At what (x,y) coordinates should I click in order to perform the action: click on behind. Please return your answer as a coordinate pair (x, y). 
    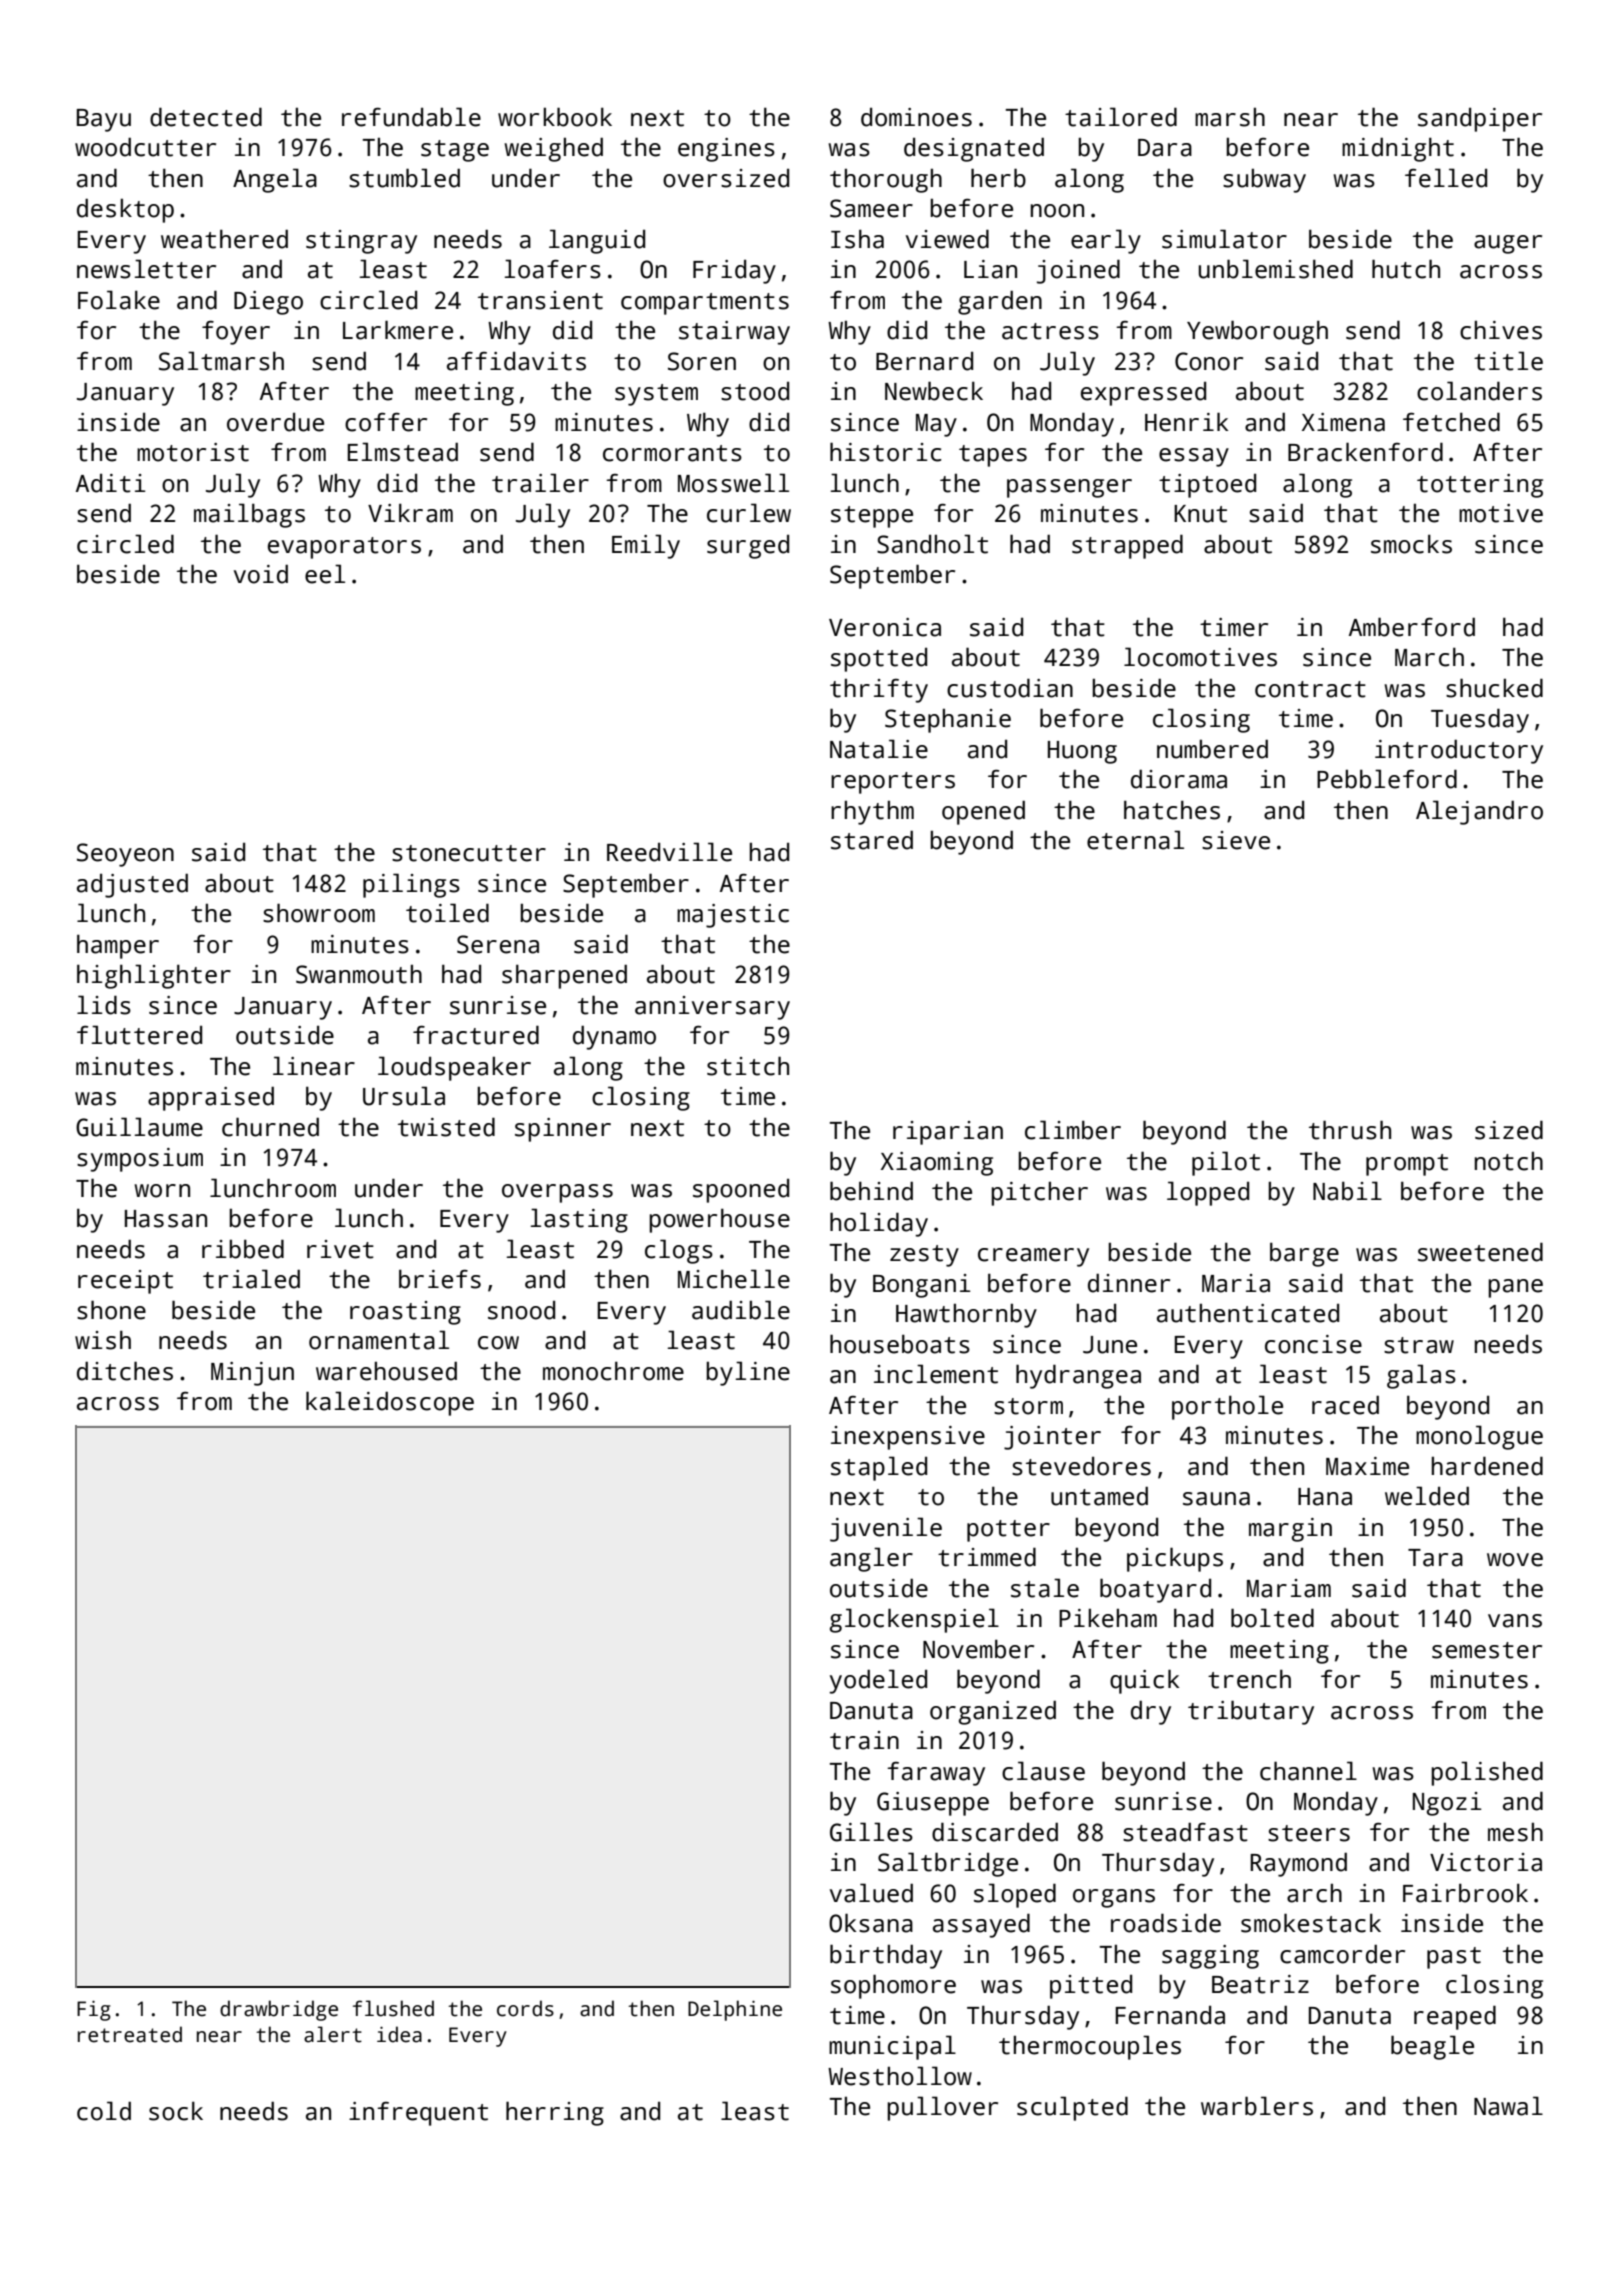
    Looking at the image, I should click on (871, 1191).
